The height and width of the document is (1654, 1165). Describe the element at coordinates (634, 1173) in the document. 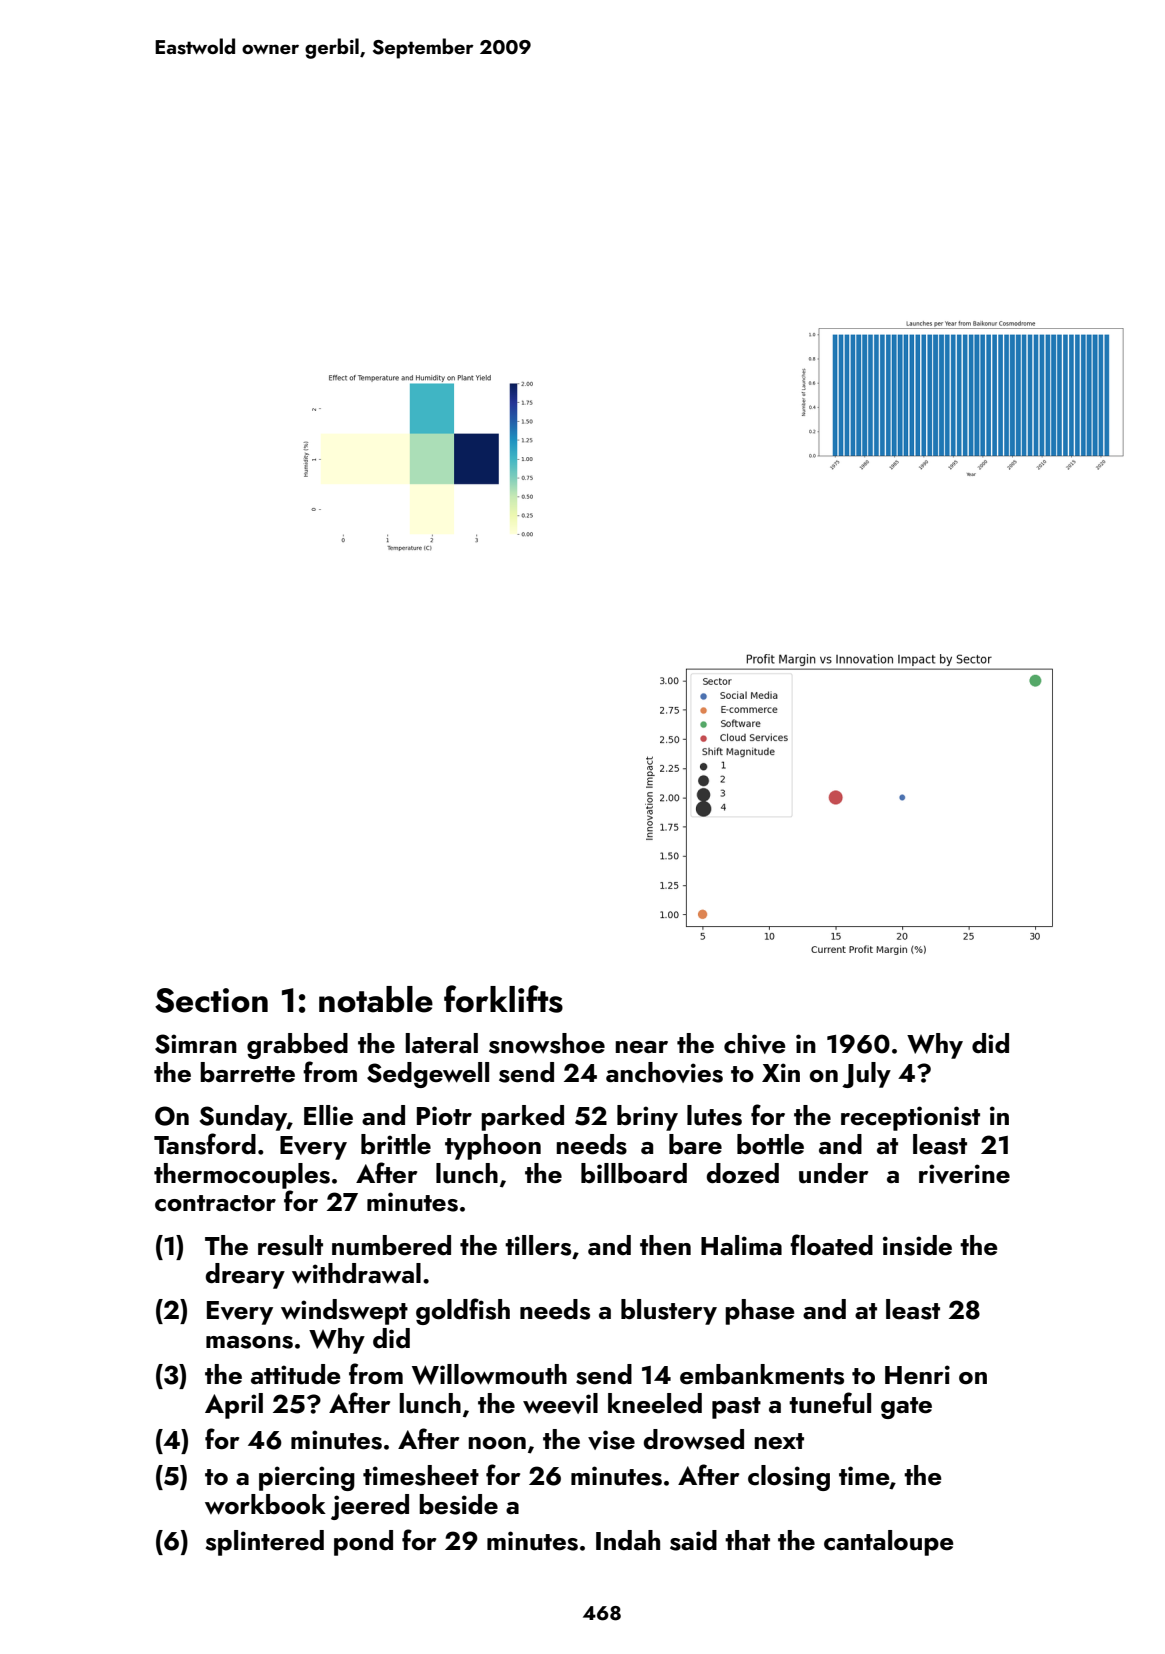

I see `billboard` at that location.
